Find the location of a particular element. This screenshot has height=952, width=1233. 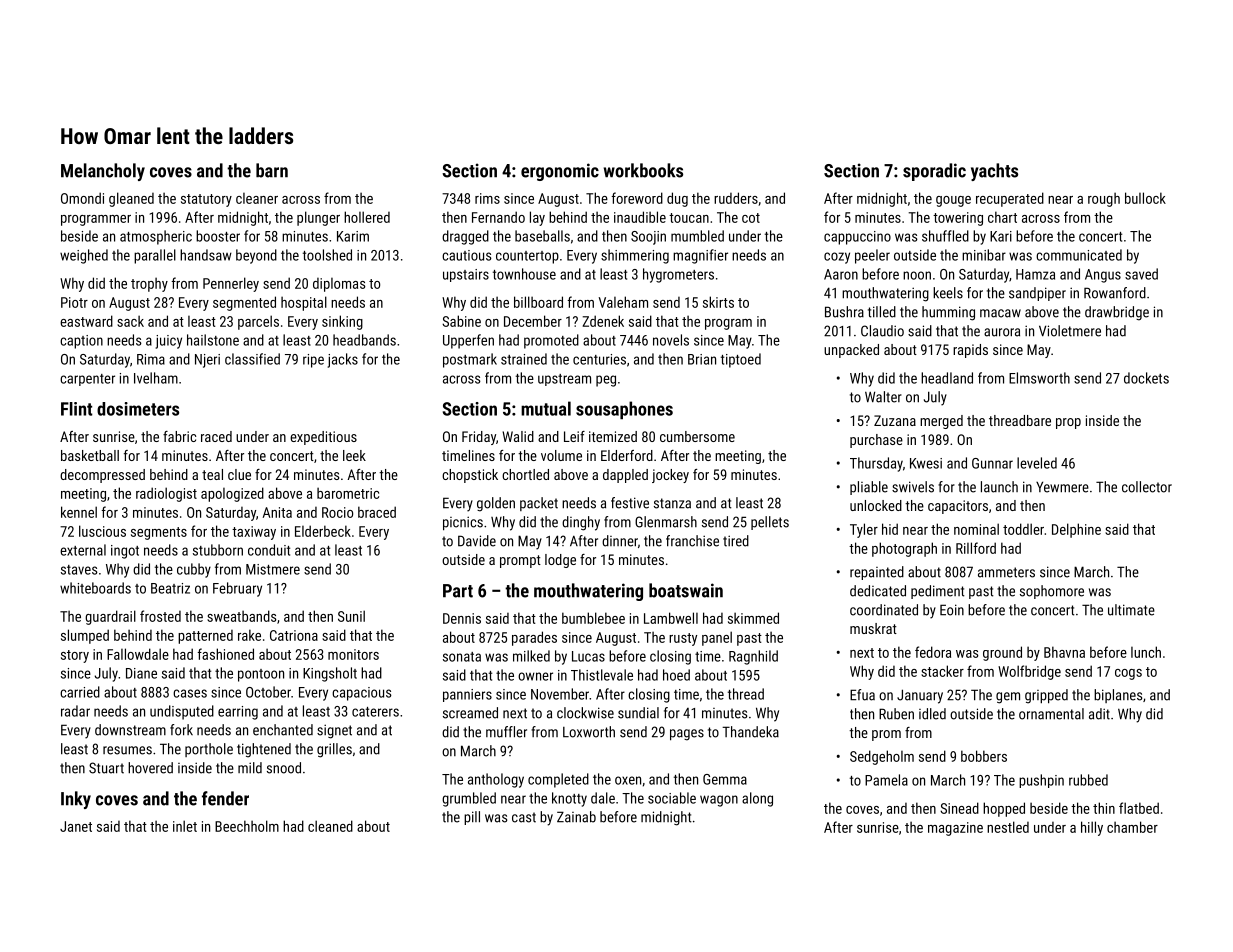

workbooks is located at coordinates (643, 170).
